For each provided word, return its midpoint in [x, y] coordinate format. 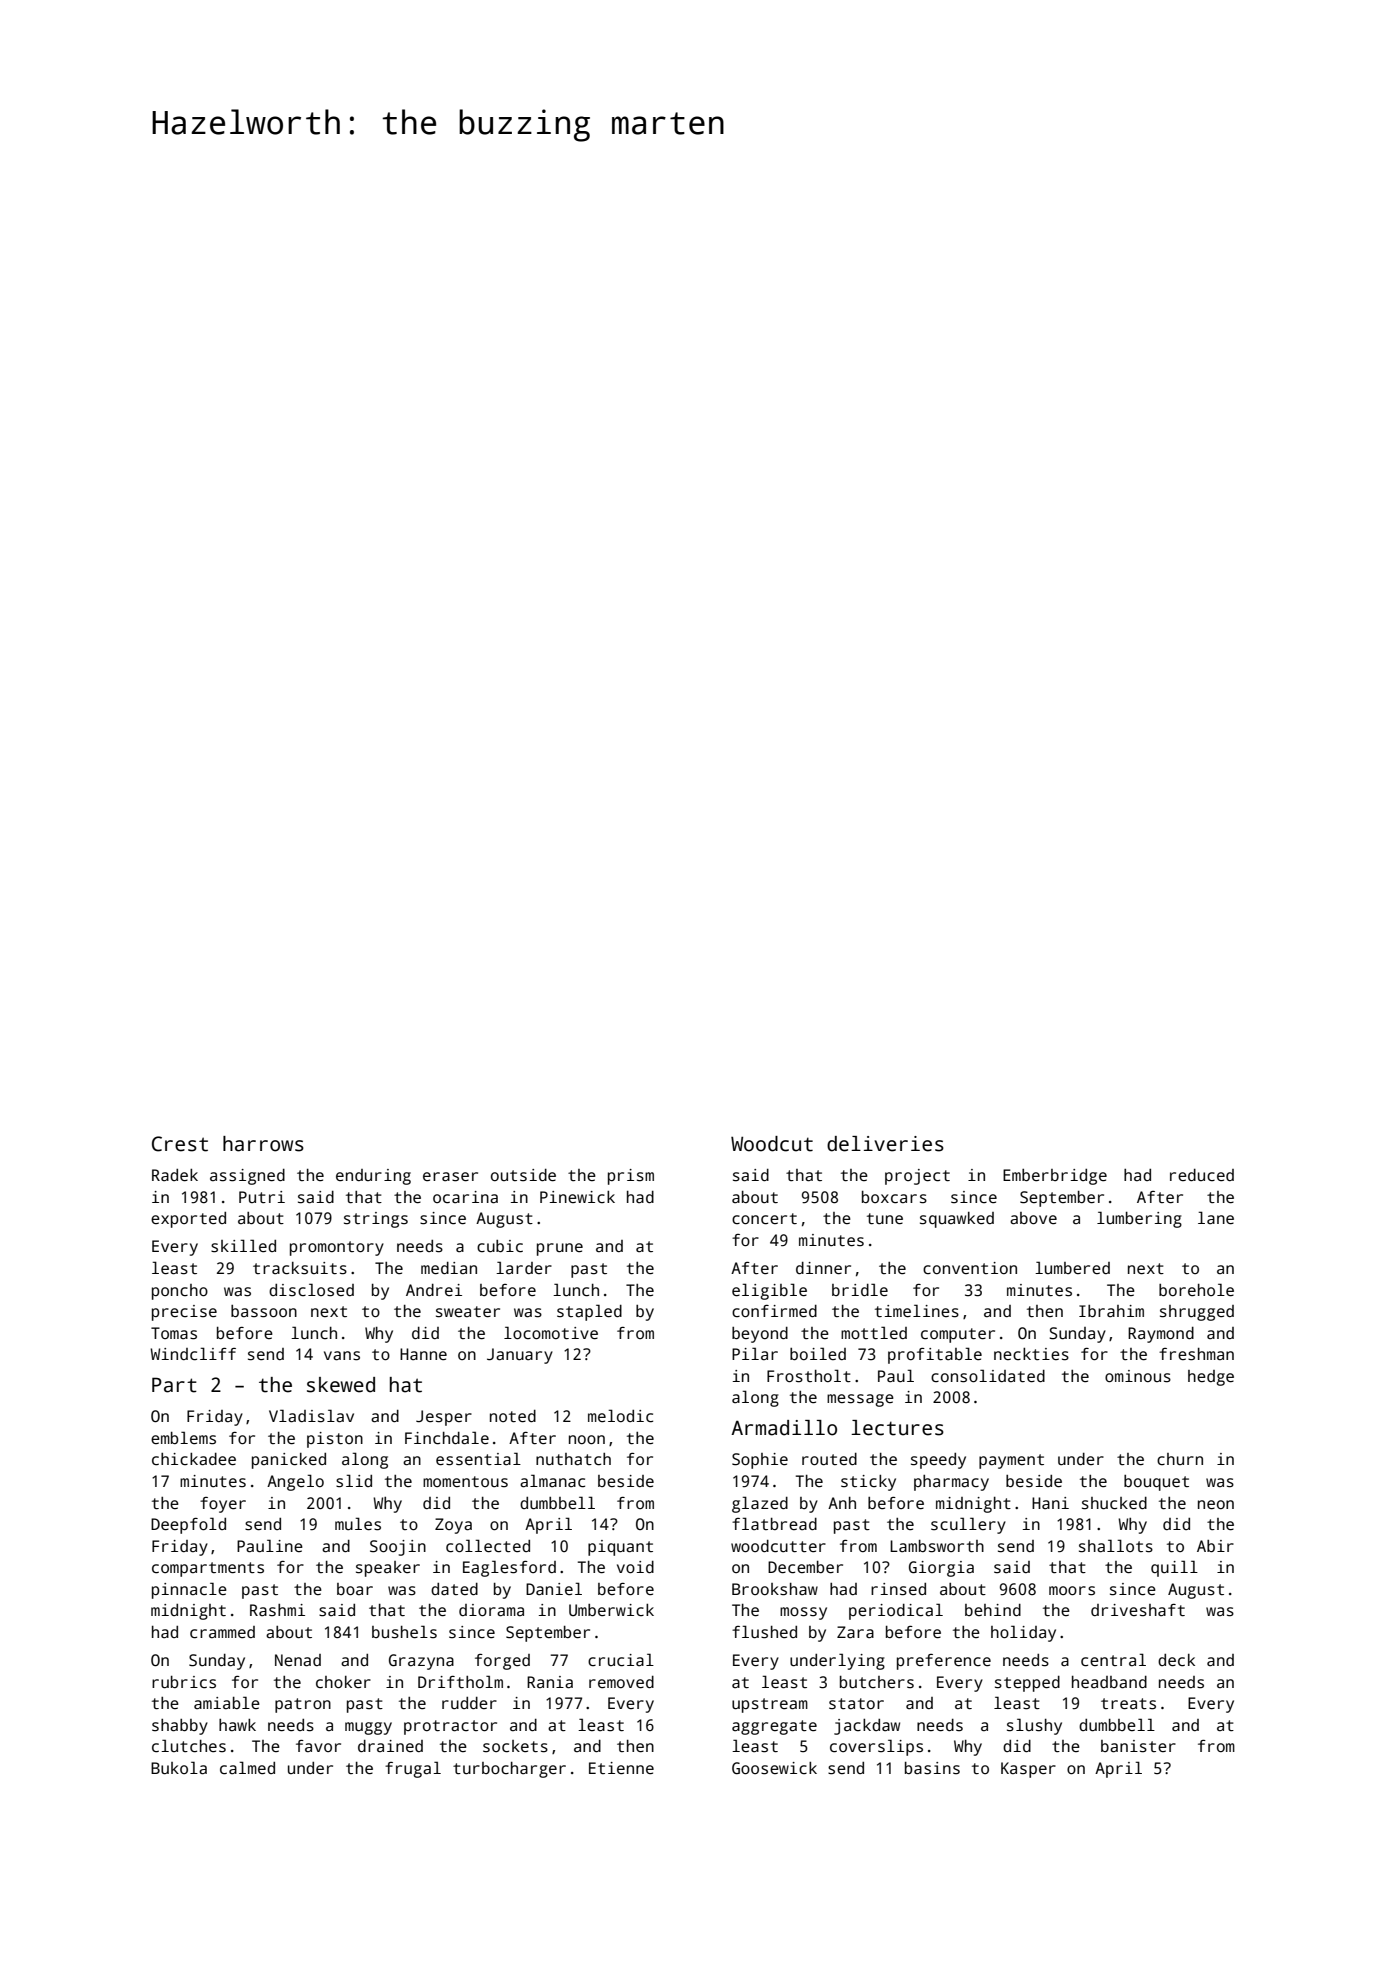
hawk [237, 1725]
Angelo [295, 1482]
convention [970, 1268]
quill [1174, 1568]
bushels [404, 1632]
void [635, 1567]
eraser [450, 1177]
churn [1180, 1459]
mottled [874, 1332]
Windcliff [193, 1354]
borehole [1196, 1290]
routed [829, 1459]
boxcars [894, 1197]
